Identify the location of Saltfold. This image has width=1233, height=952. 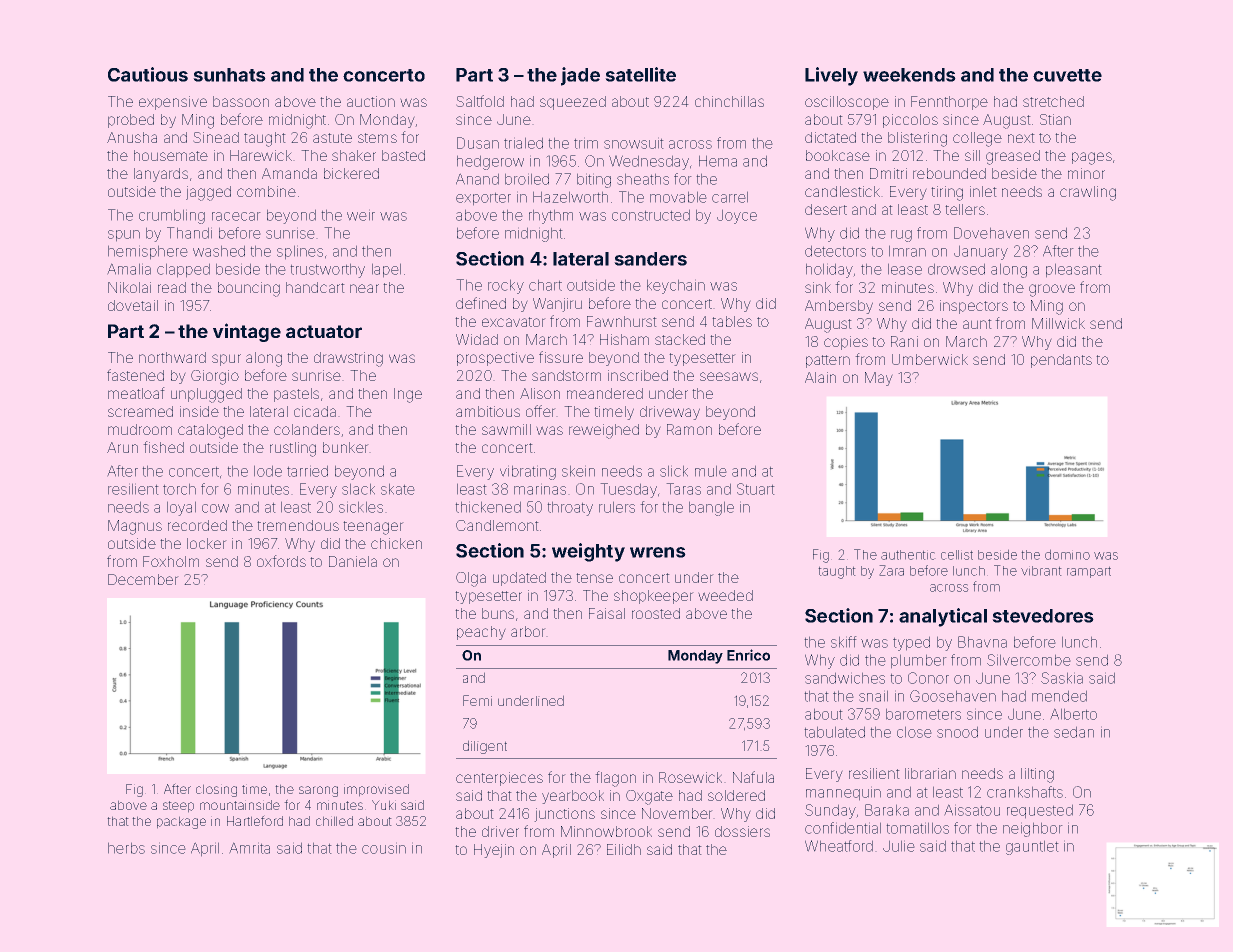
(480, 101).
